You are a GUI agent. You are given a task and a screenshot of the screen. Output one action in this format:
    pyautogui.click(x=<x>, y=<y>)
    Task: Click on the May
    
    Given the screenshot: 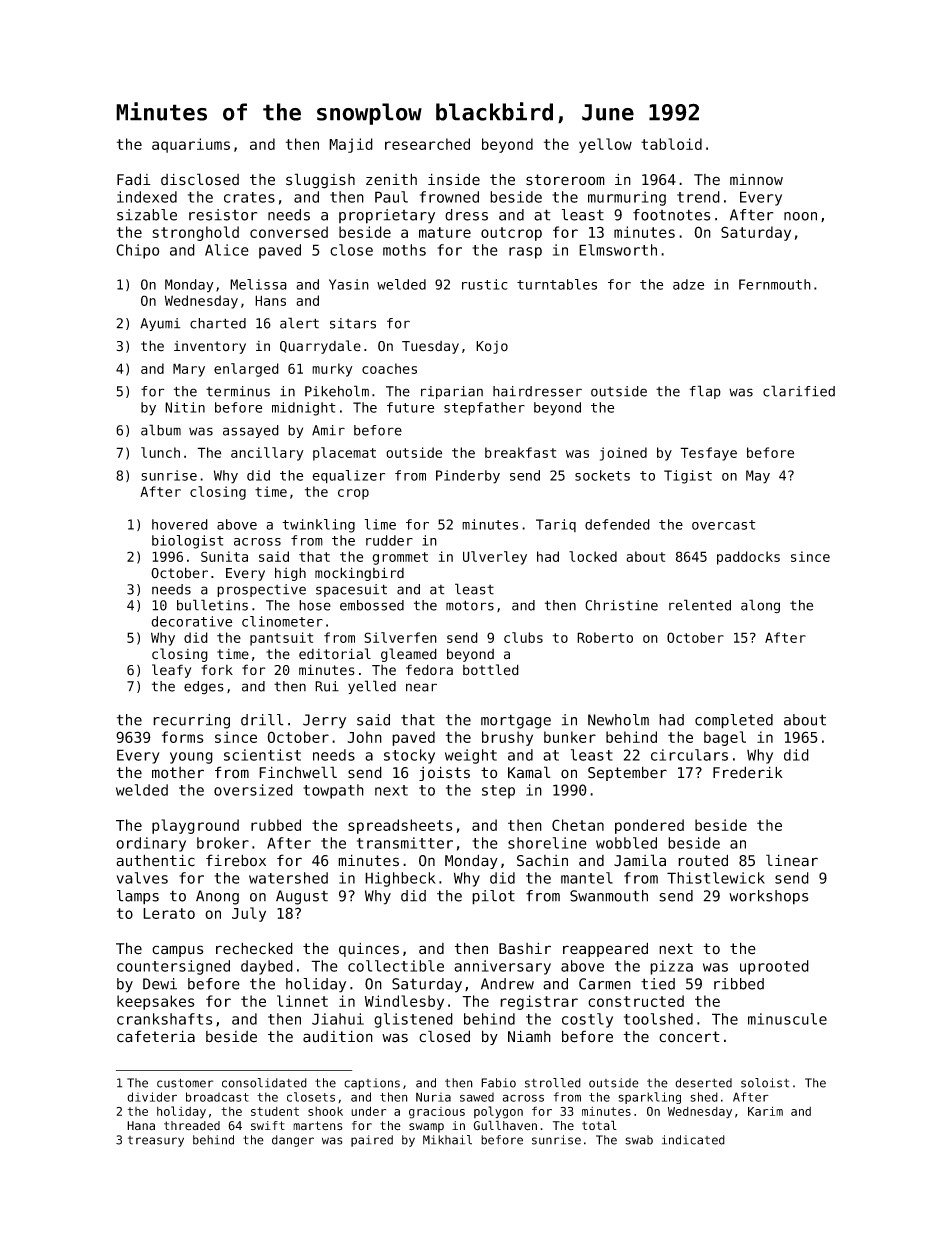 What is the action you would take?
    pyautogui.click(x=758, y=477)
